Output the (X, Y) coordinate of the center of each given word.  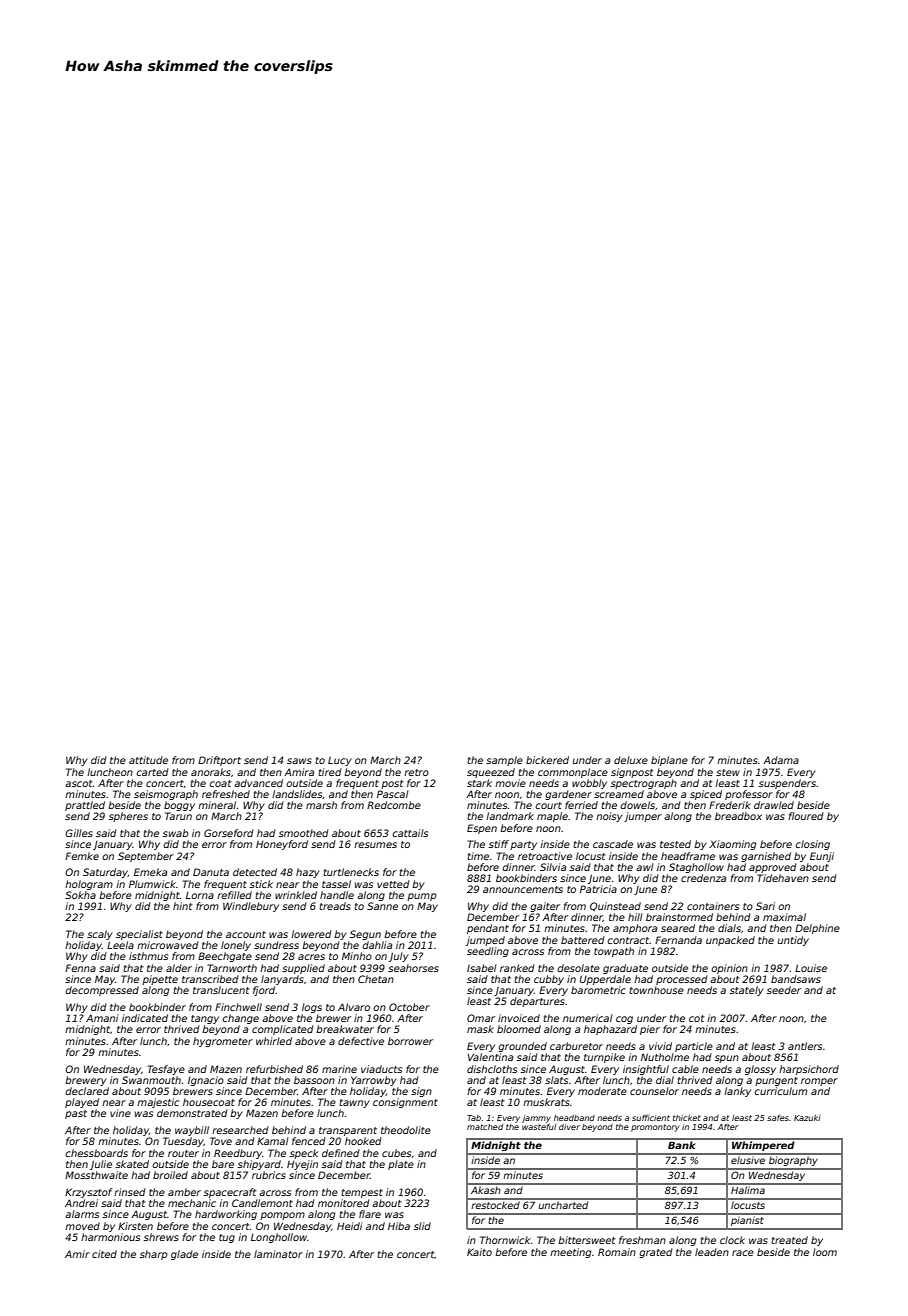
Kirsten (135, 1226)
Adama (781, 760)
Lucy (340, 761)
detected (255, 872)
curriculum (780, 1091)
